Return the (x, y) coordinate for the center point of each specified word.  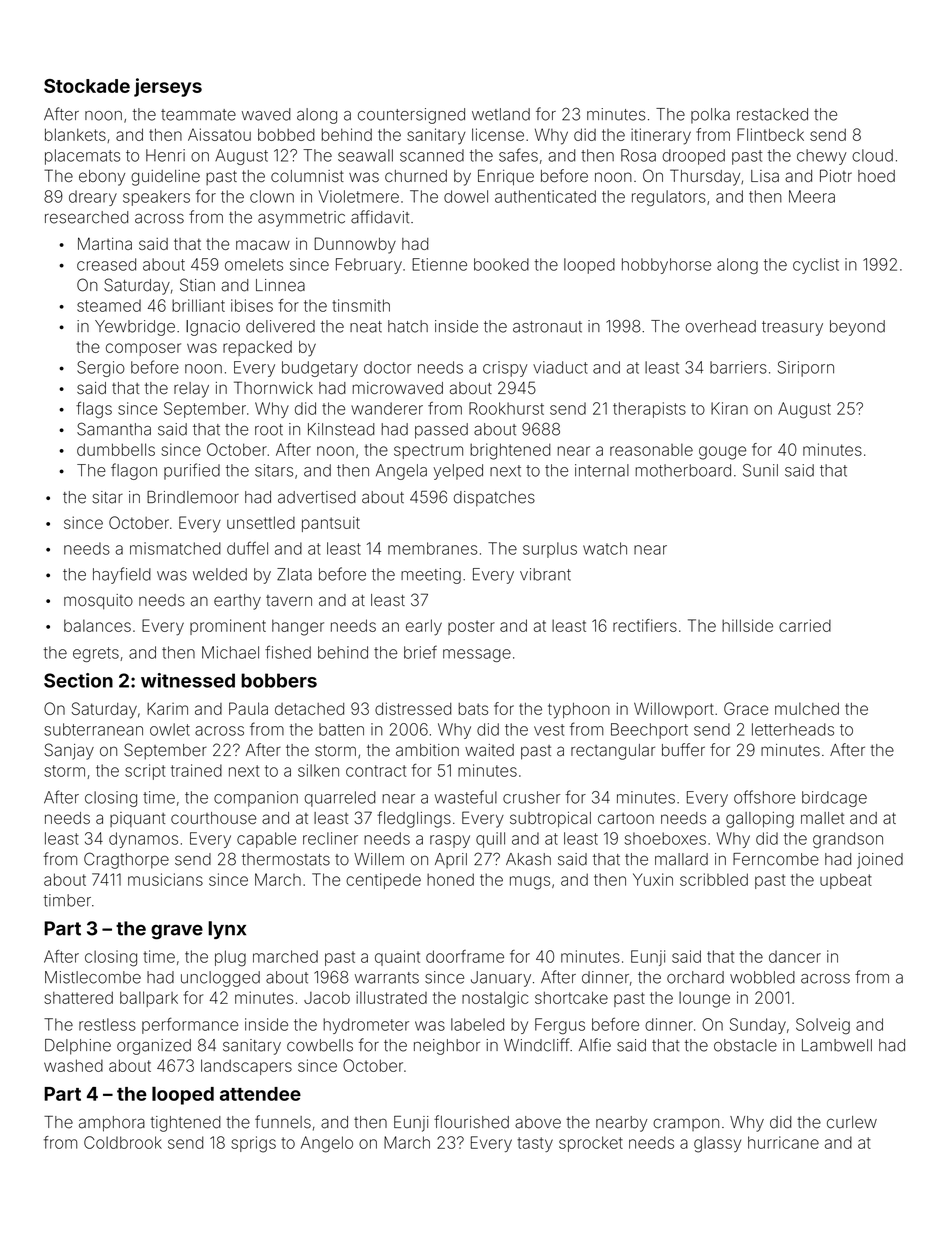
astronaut (547, 327)
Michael (230, 652)
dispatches (494, 499)
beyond (857, 328)
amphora (112, 1124)
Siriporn (806, 369)
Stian (197, 285)
